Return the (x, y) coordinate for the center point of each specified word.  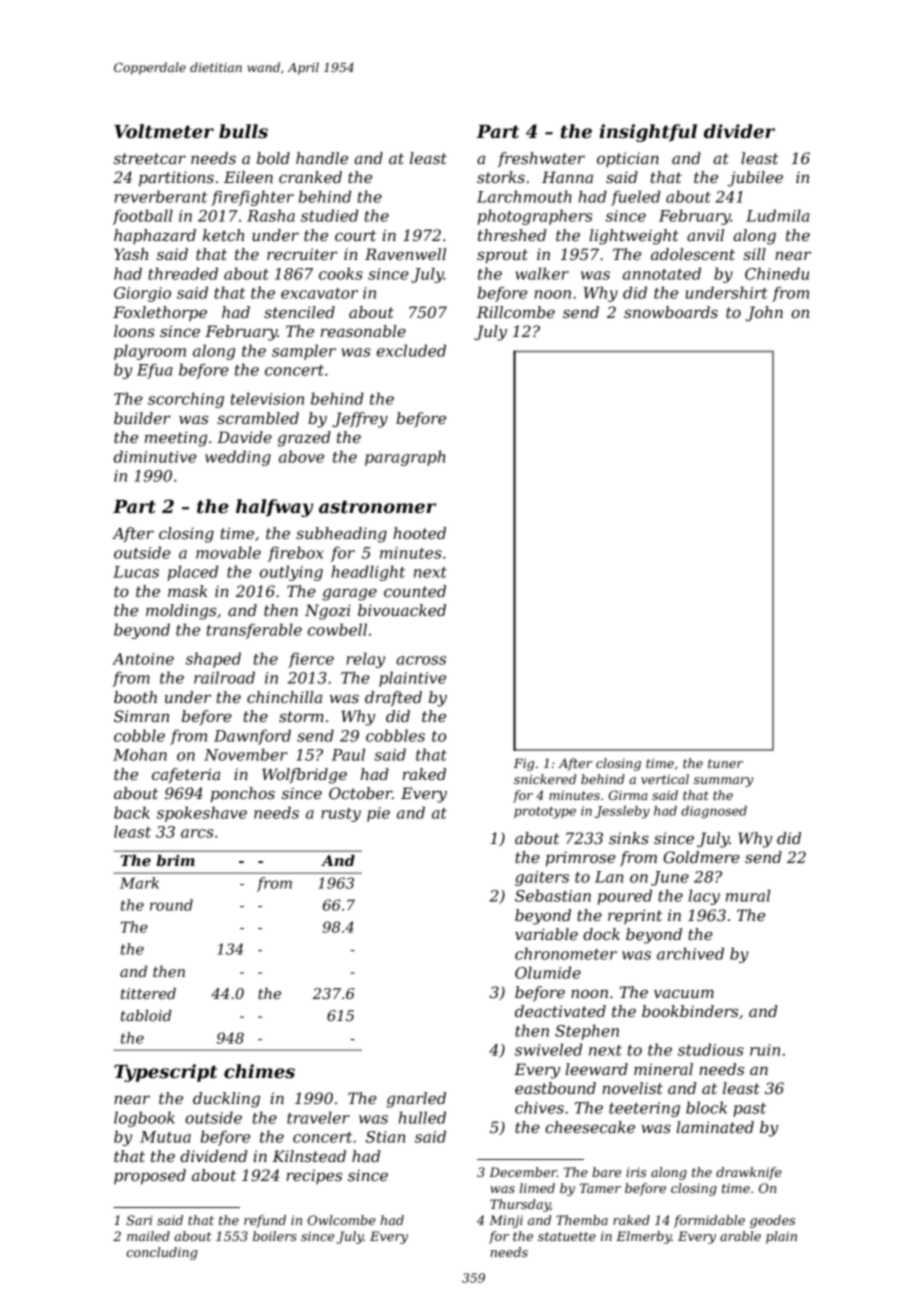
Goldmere (701, 857)
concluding (161, 1253)
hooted (419, 533)
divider (739, 131)
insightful (648, 133)
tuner (725, 763)
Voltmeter (164, 131)
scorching (186, 400)
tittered (148, 993)
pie (378, 814)
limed (537, 1188)
